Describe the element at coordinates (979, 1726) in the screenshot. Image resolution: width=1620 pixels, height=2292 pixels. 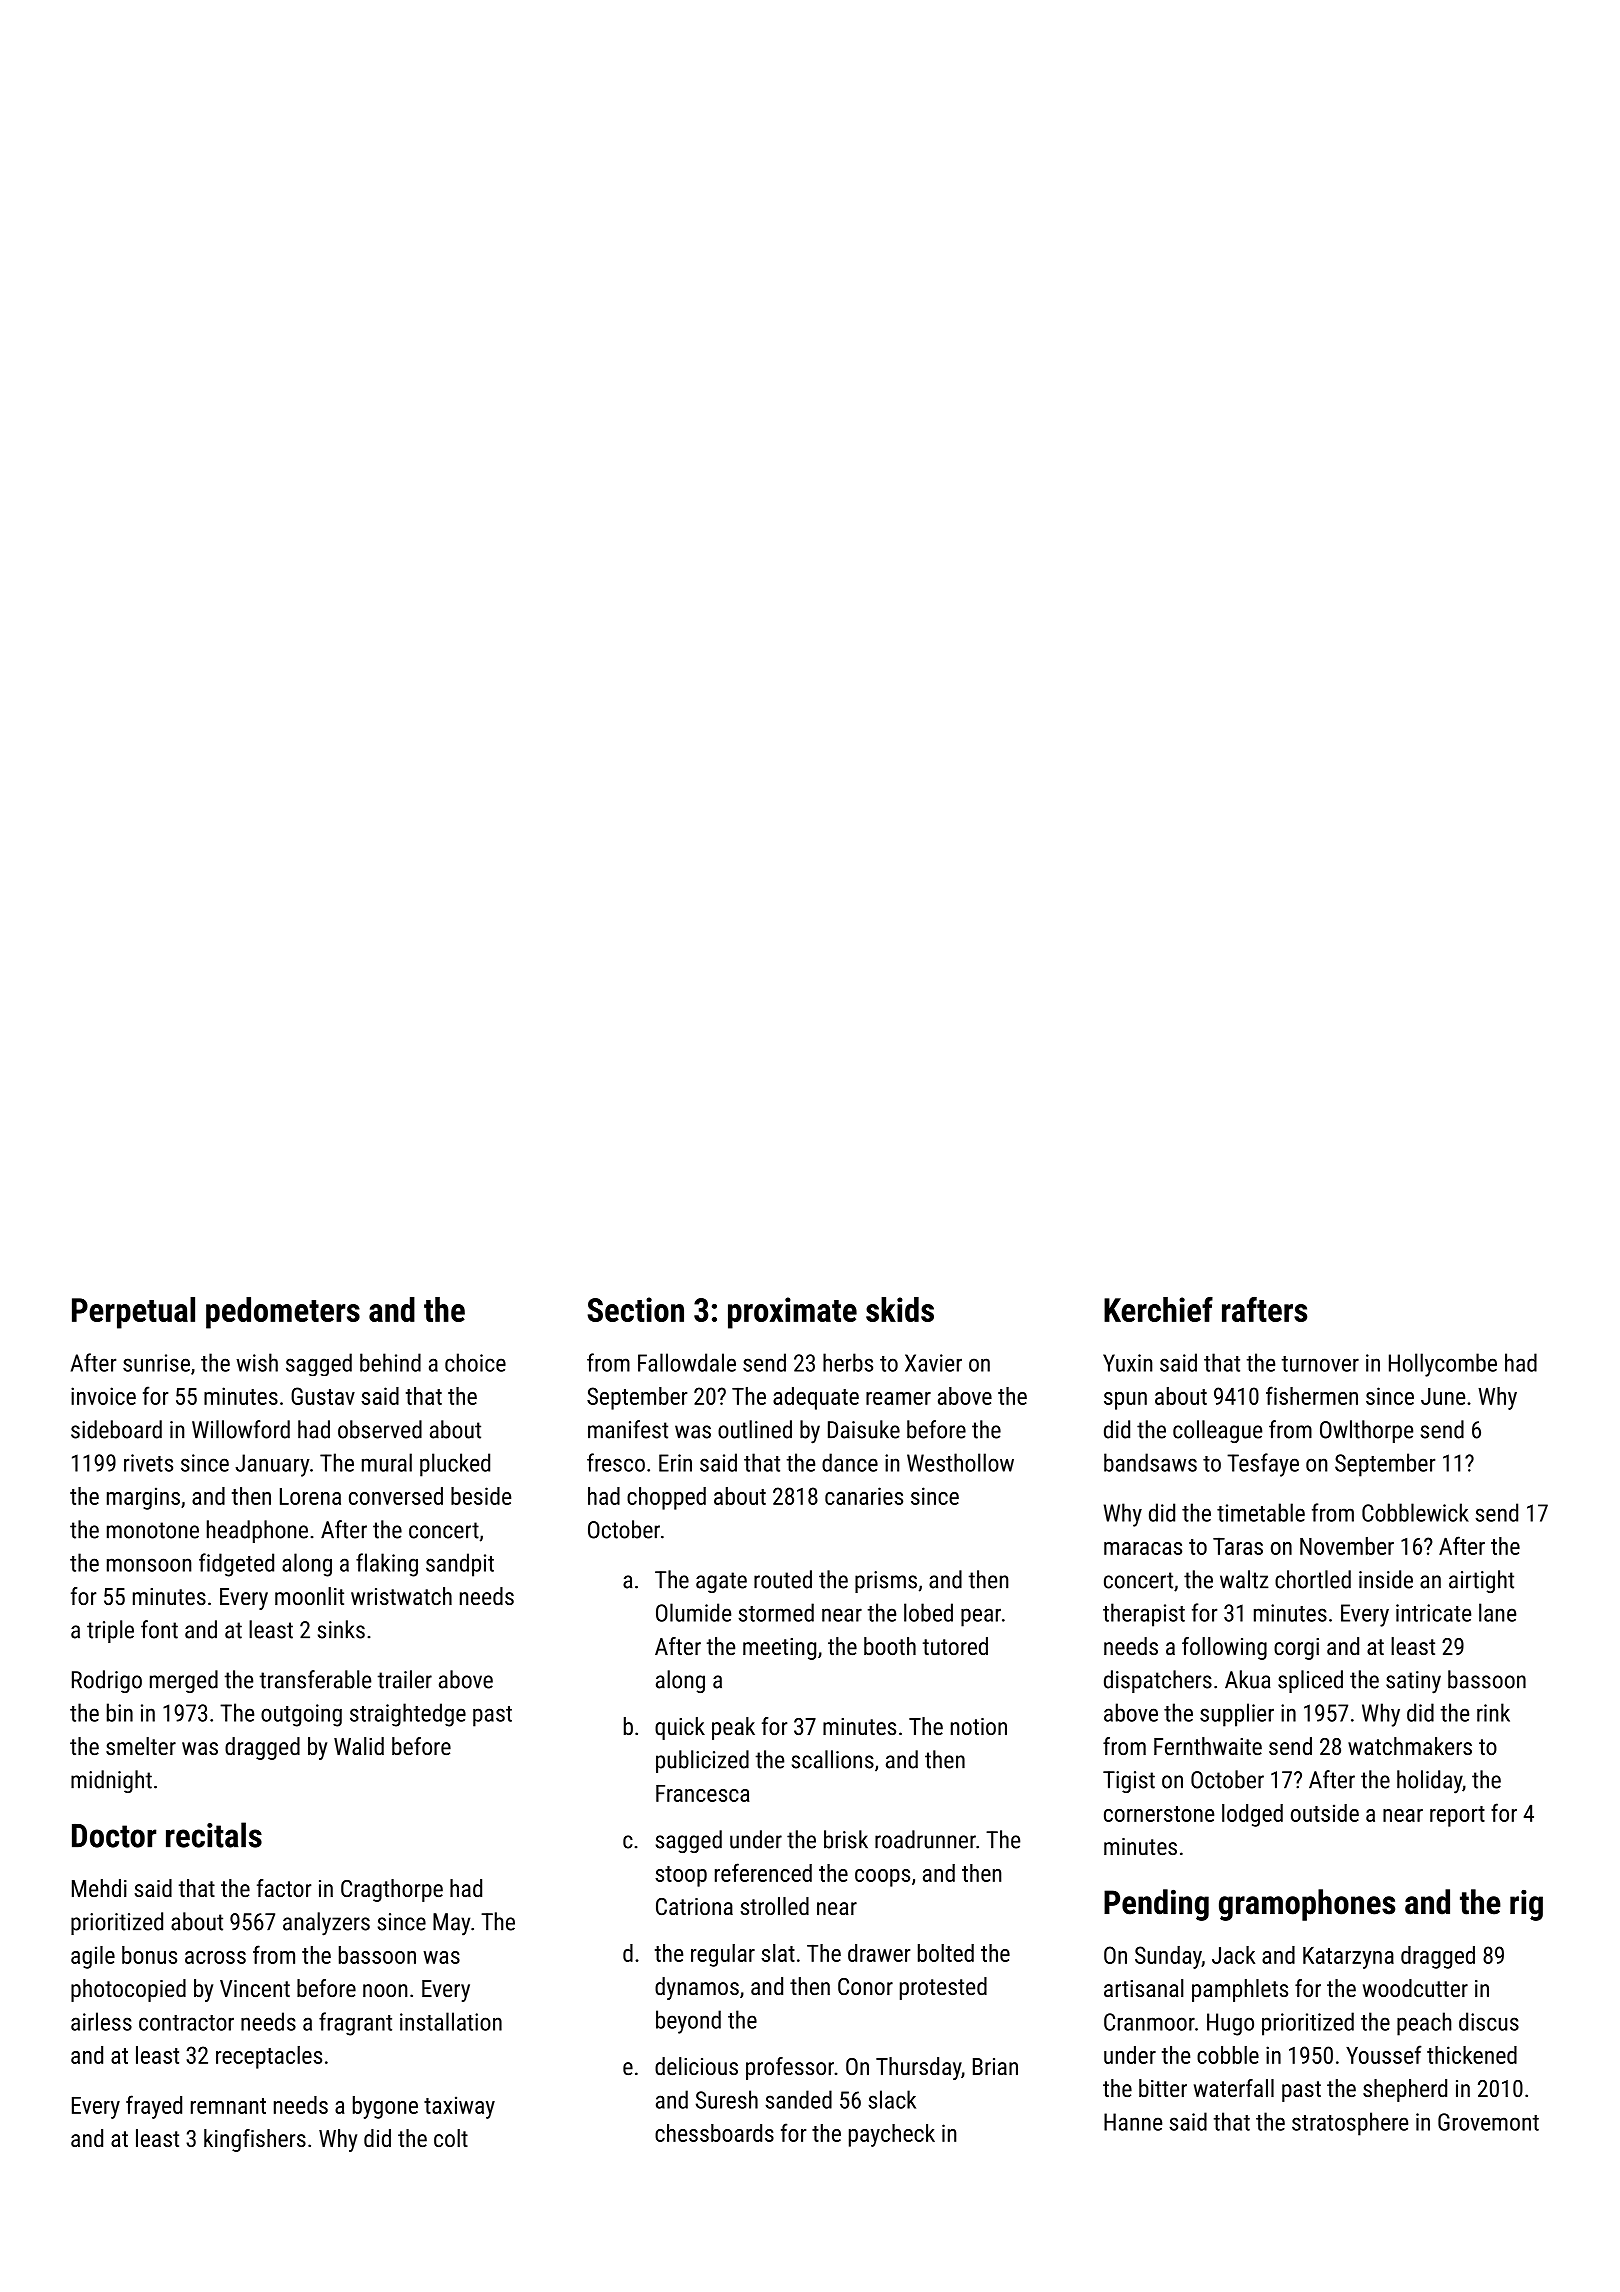
I see `notion` at that location.
